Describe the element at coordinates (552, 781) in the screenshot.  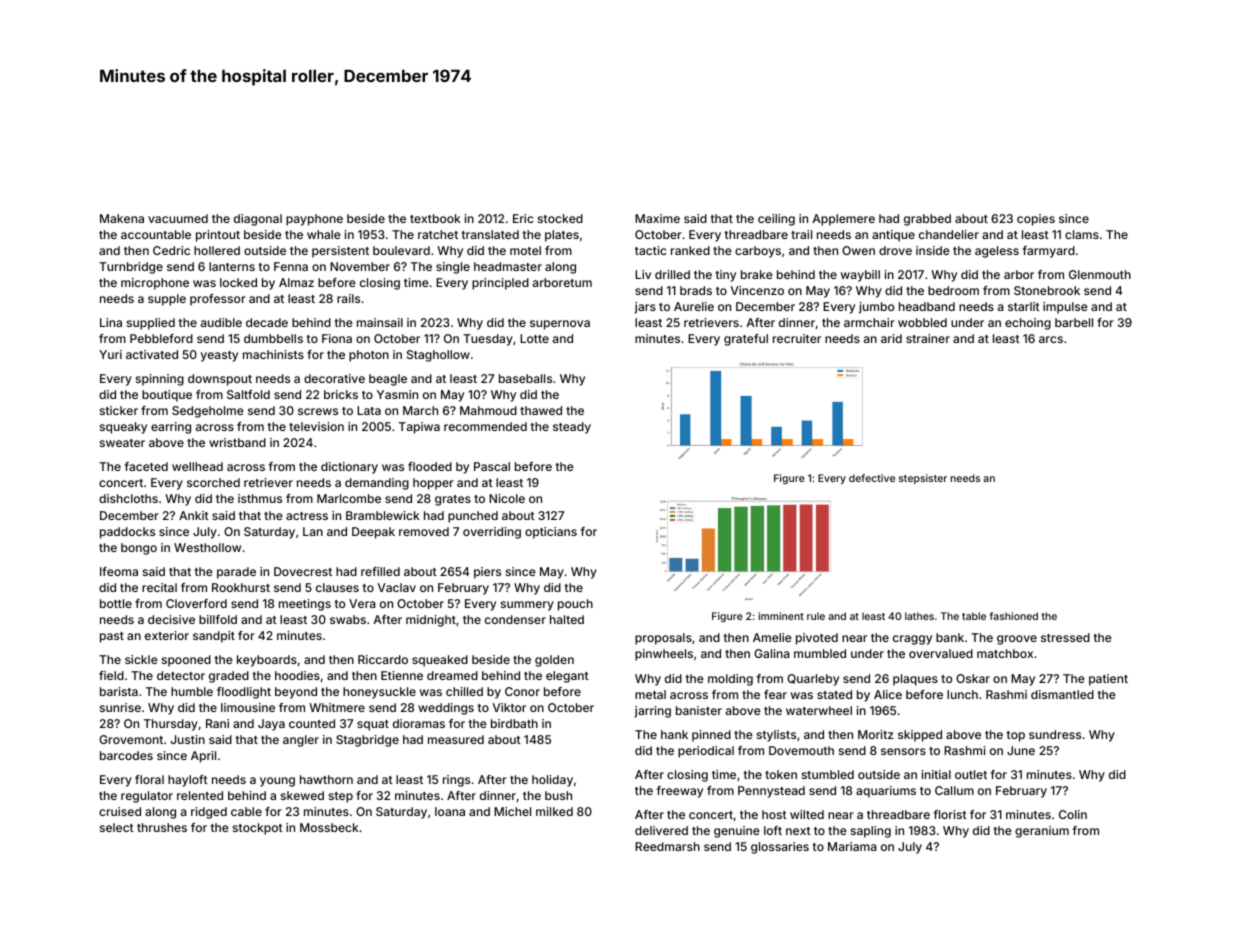
I see `holiday` at that location.
